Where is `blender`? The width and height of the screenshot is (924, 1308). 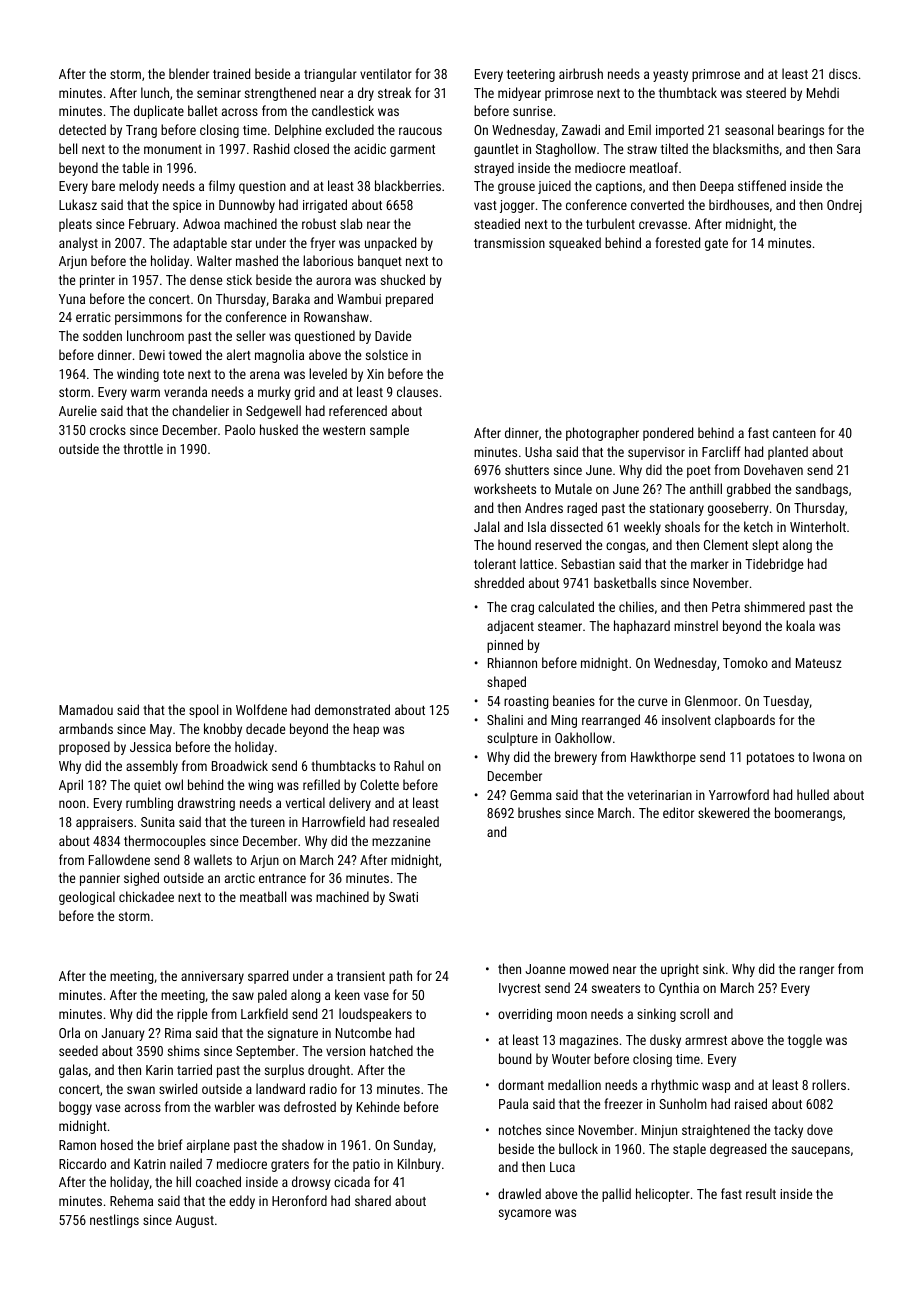
blender is located at coordinates (189, 73).
